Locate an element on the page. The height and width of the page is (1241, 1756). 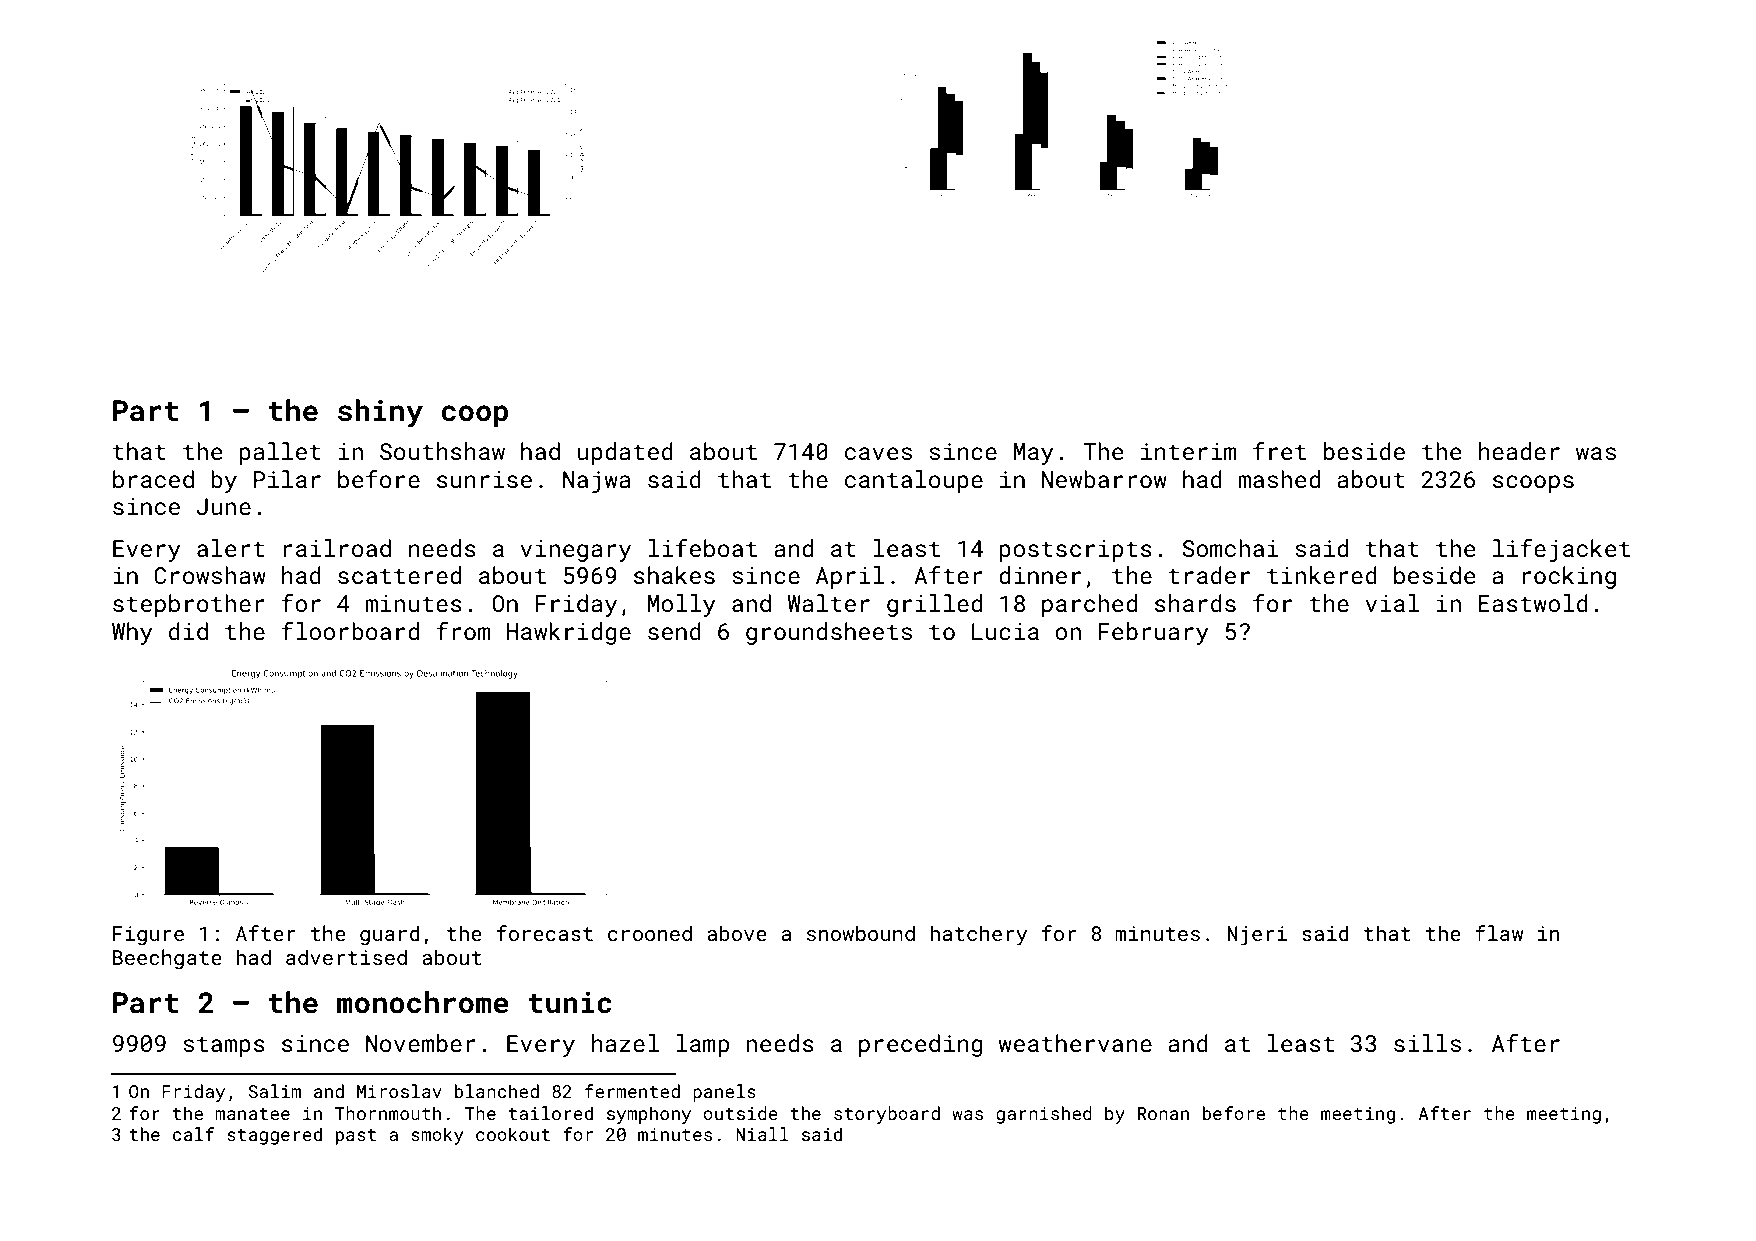
garnished is located at coordinates (1044, 1115).
